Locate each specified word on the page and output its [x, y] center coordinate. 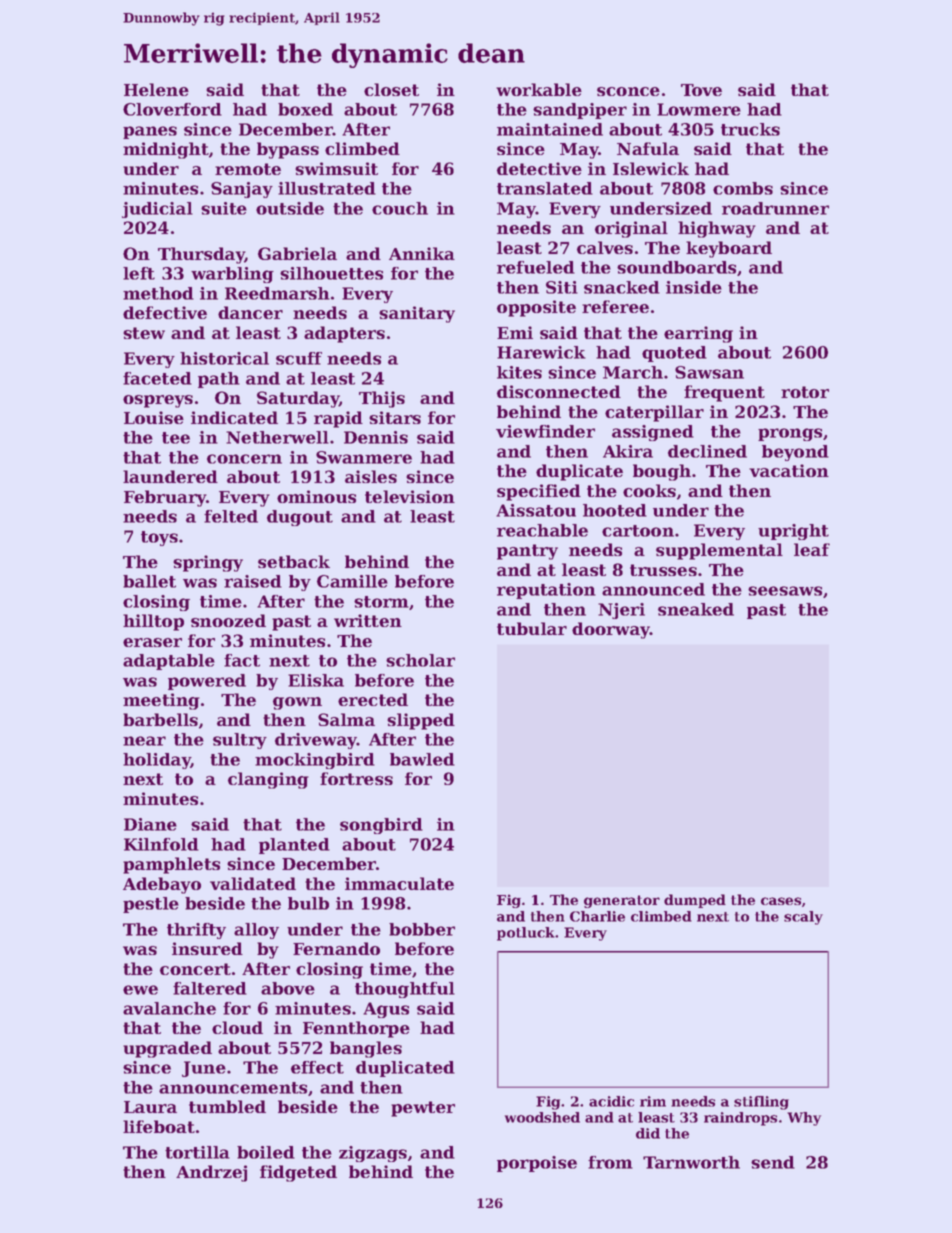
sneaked [696, 609]
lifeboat [159, 1126]
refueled [536, 267]
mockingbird [315, 761]
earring [698, 334]
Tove [701, 90]
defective [165, 312]
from [610, 1162]
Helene [156, 89]
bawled [422, 759]
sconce [628, 91]
